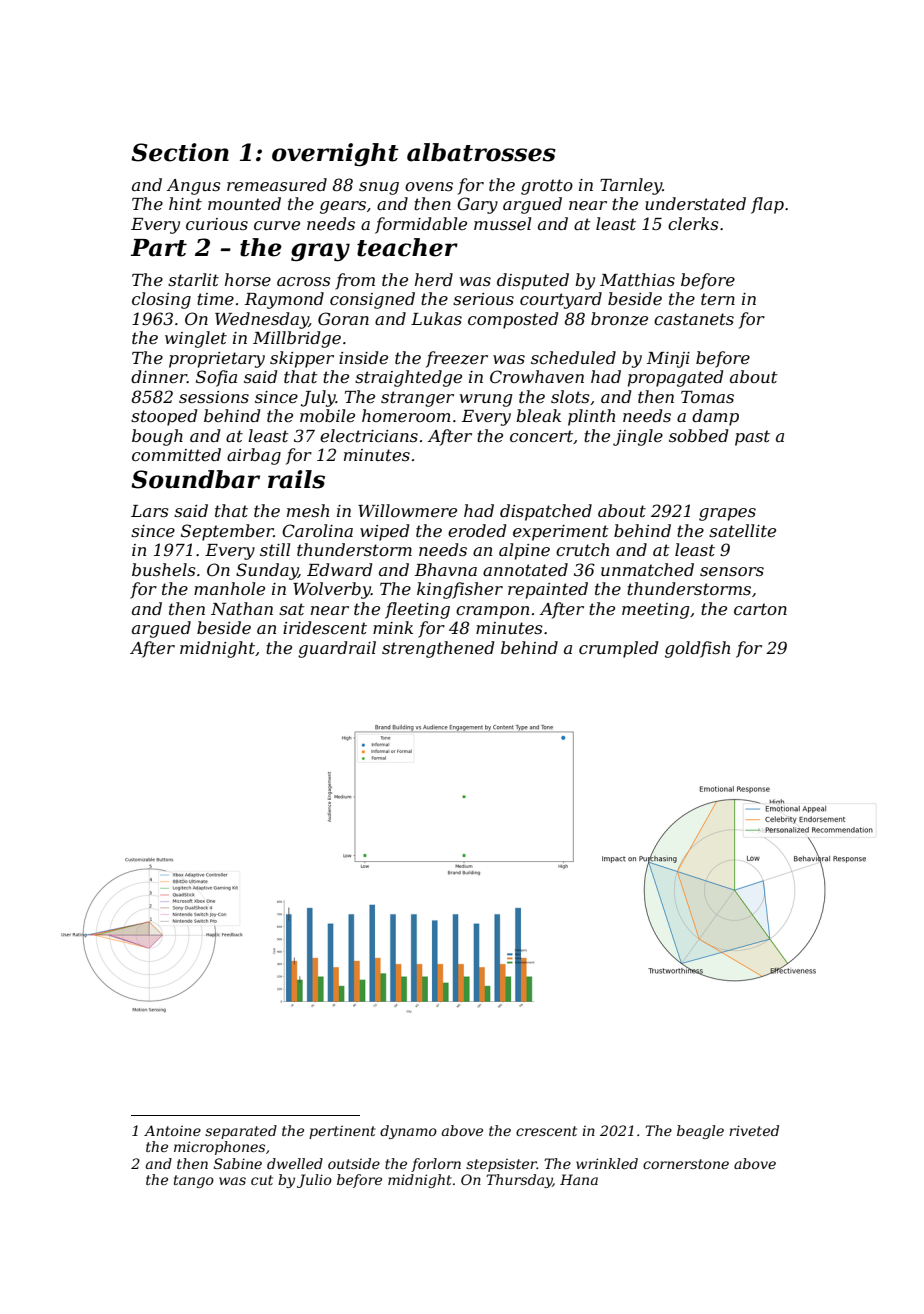  What do you see at coordinates (241, 1132) in the image?
I see `separated` at bounding box center [241, 1132].
